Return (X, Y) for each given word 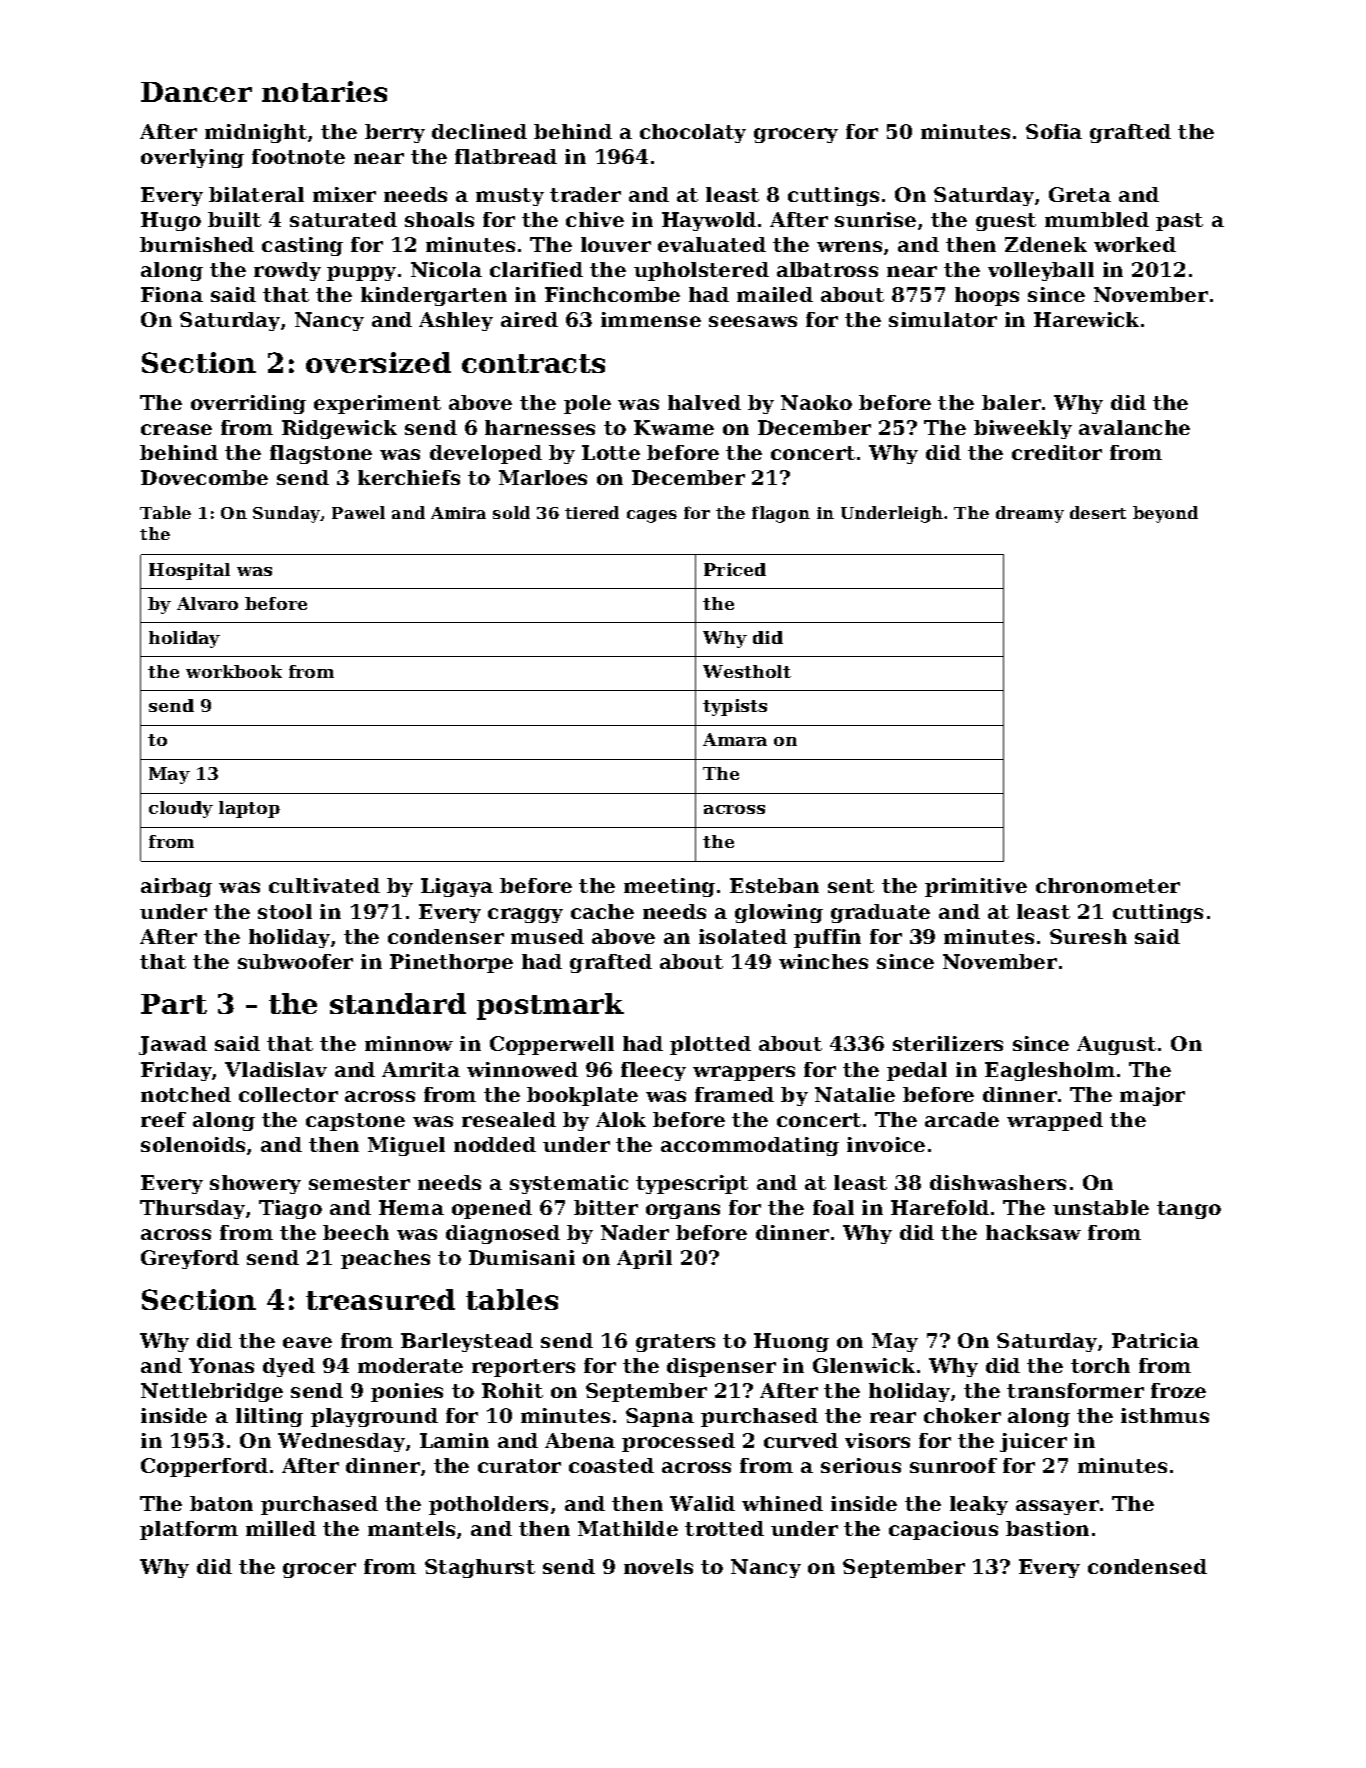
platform (189, 1530)
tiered (592, 512)
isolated (743, 936)
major (1152, 1096)
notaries (324, 91)
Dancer (196, 92)
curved (801, 1440)
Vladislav (276, 1069)
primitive (976, 887)
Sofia (1054, 131)
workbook (234, 671)
